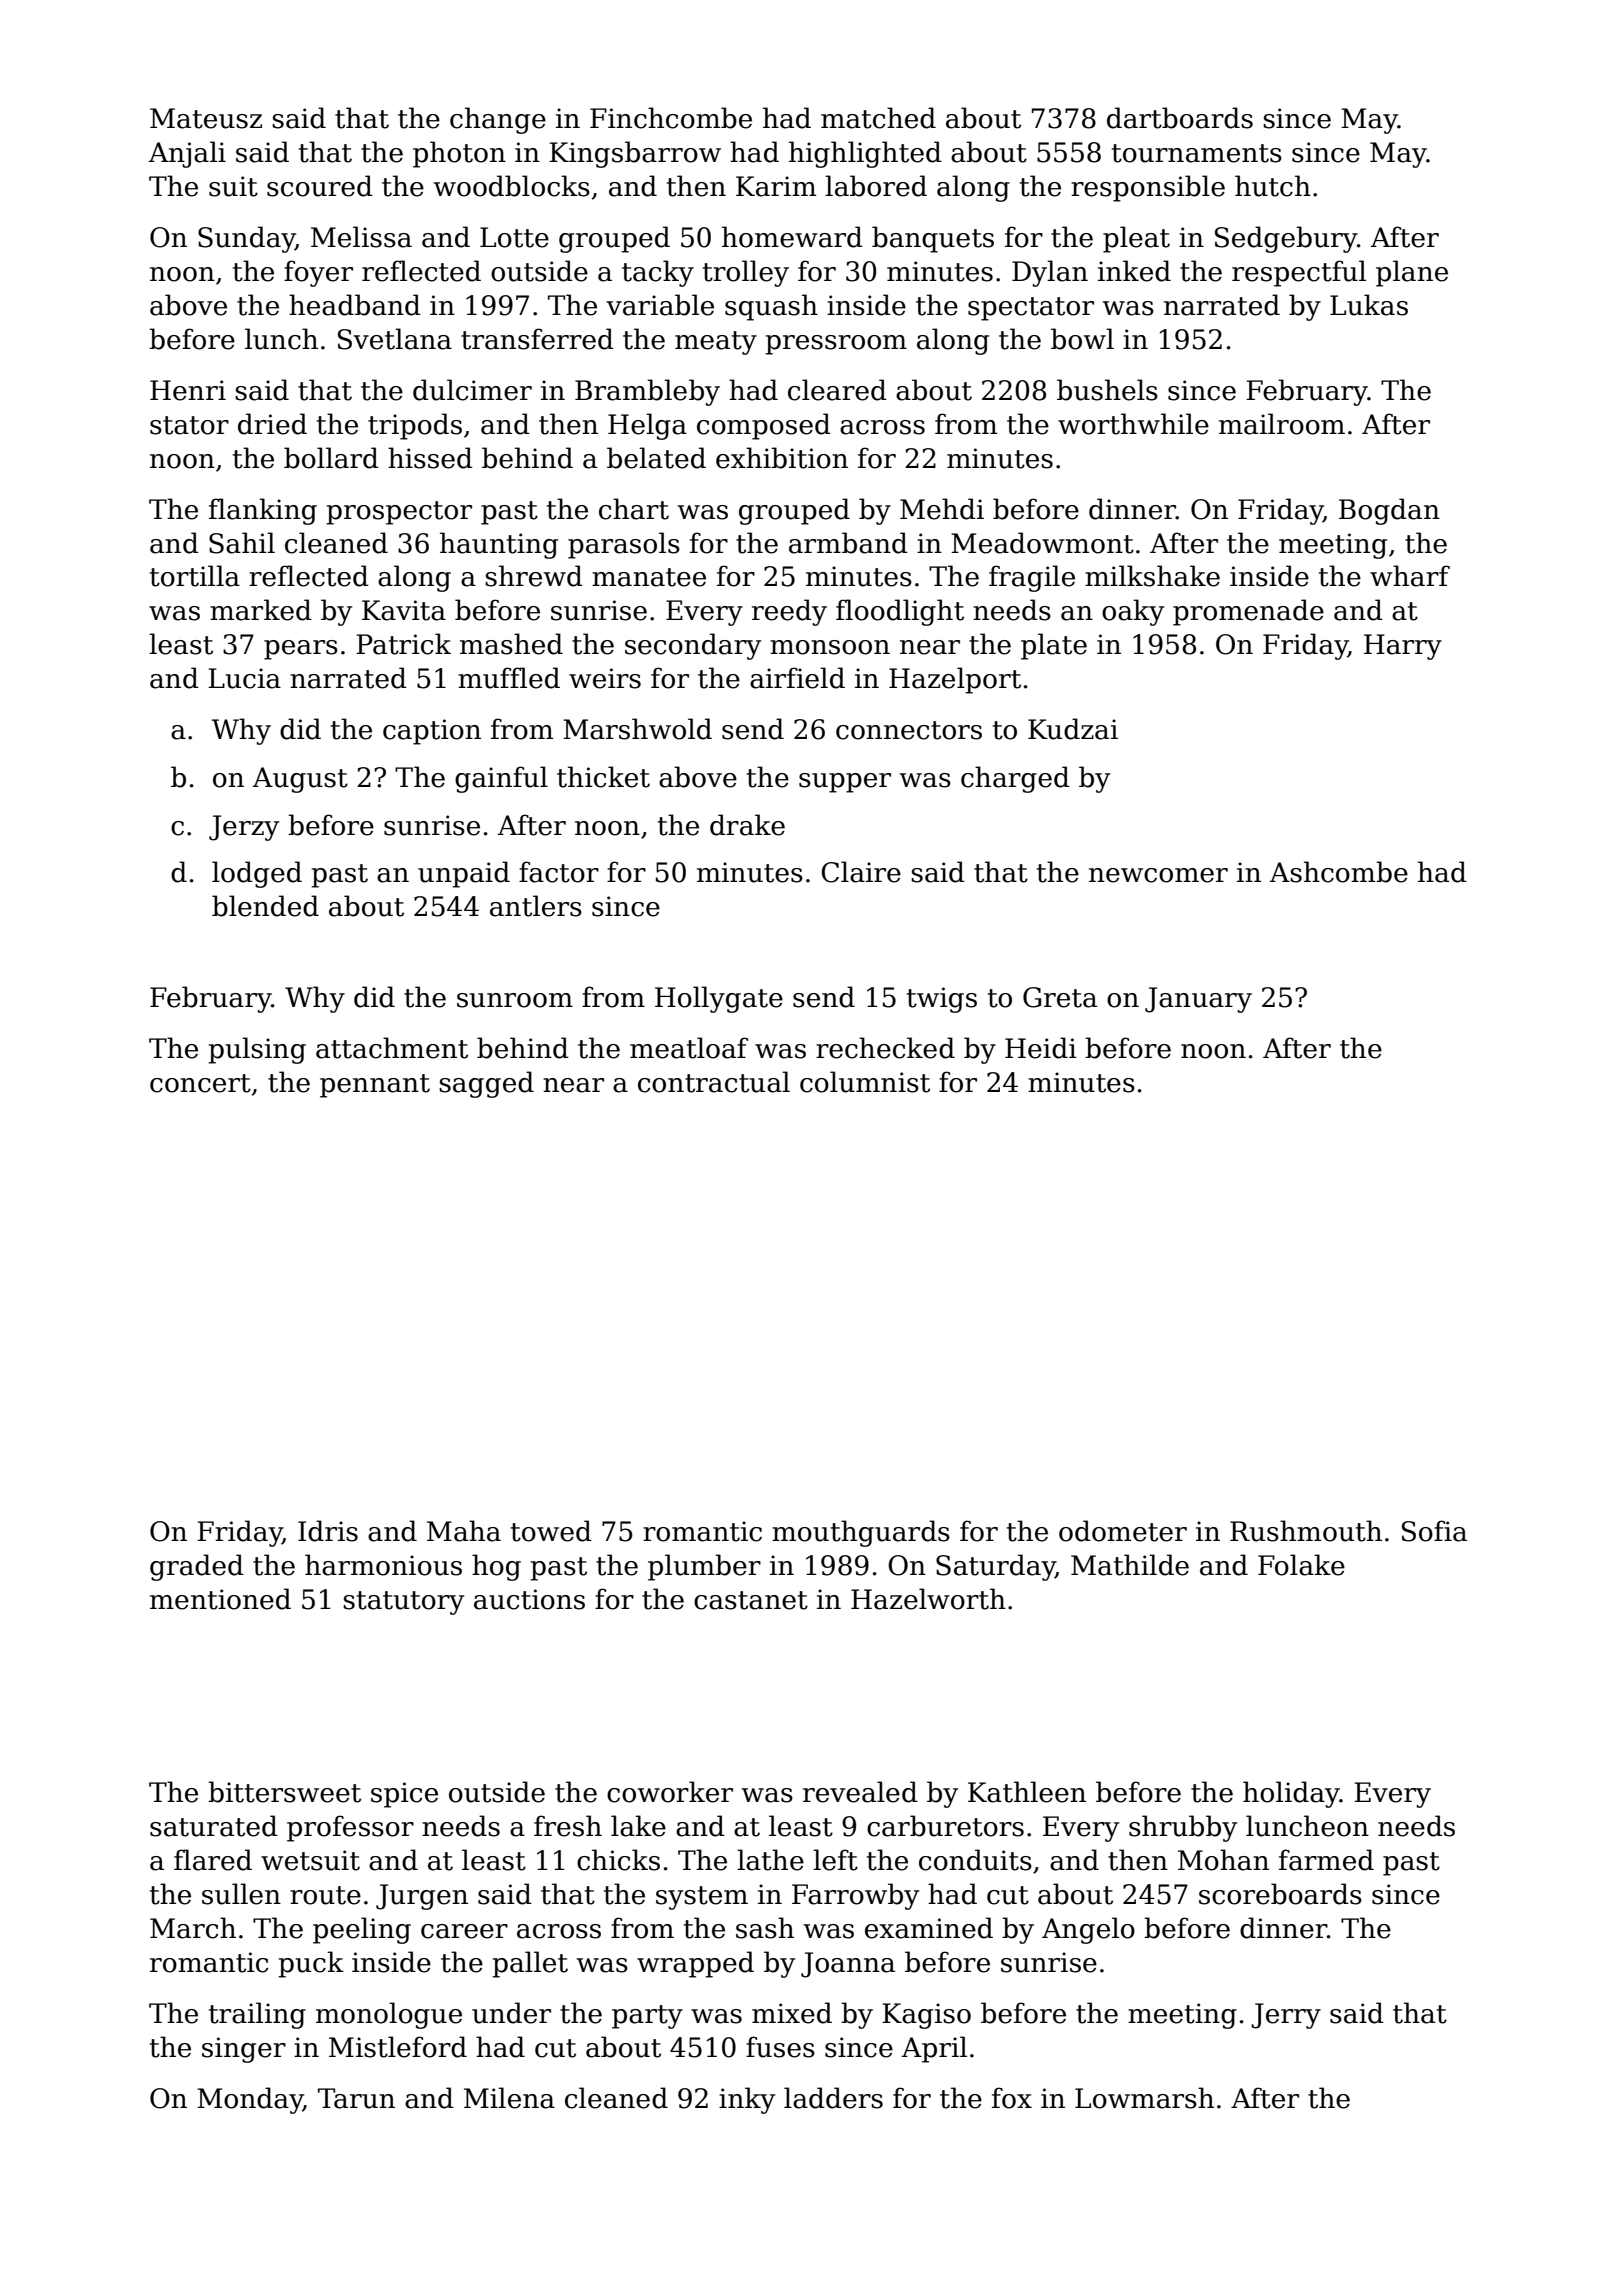 The height and width of the image is (2292, 1620). What do you see at coordinates (300, 780) in the image?
I see `August` at bounding box center [300, 780].
